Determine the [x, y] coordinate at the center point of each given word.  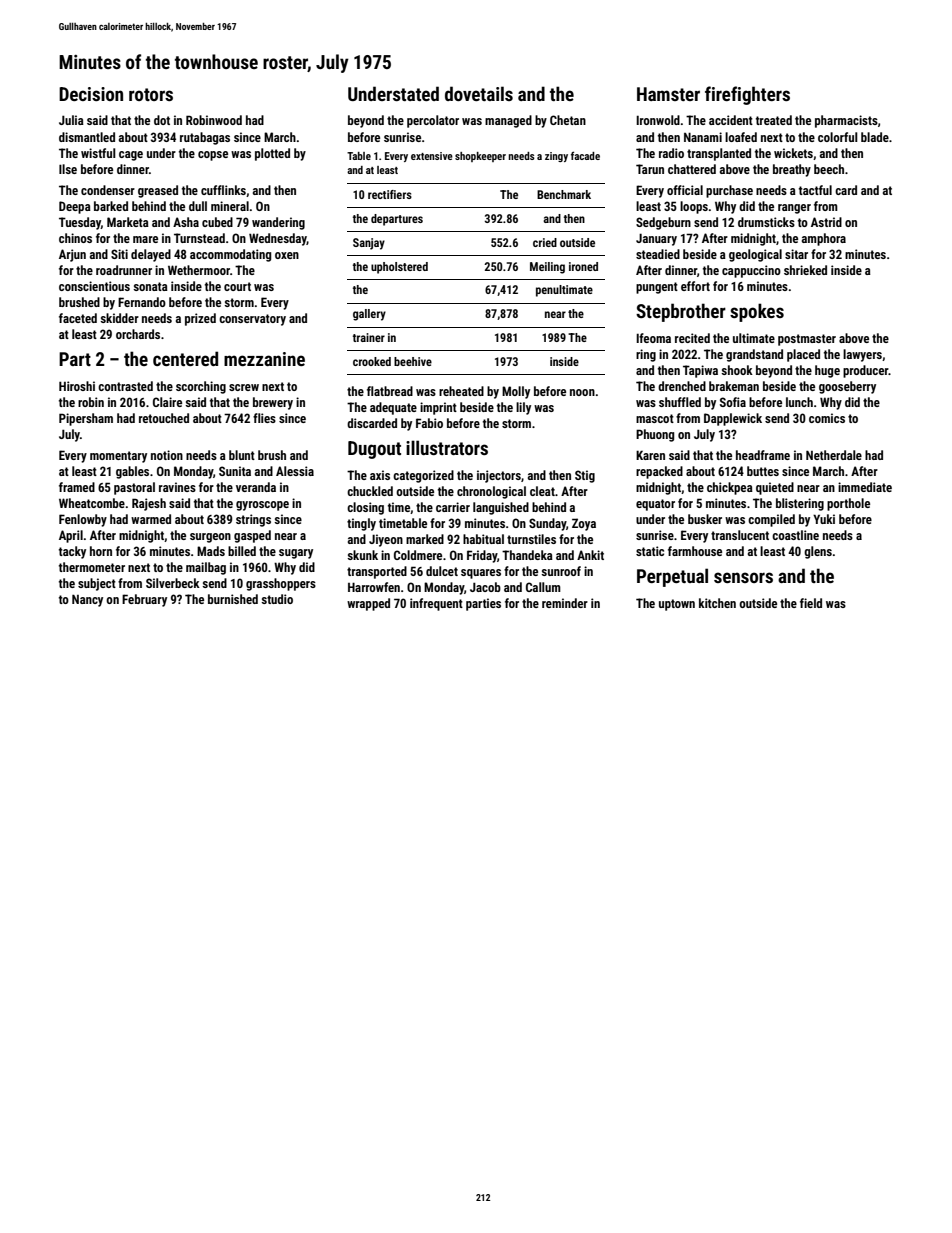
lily [523, 408]
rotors [151, 94]
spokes [757, 312]
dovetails [479, 93]
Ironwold [658, 120]
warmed [151, 519]
